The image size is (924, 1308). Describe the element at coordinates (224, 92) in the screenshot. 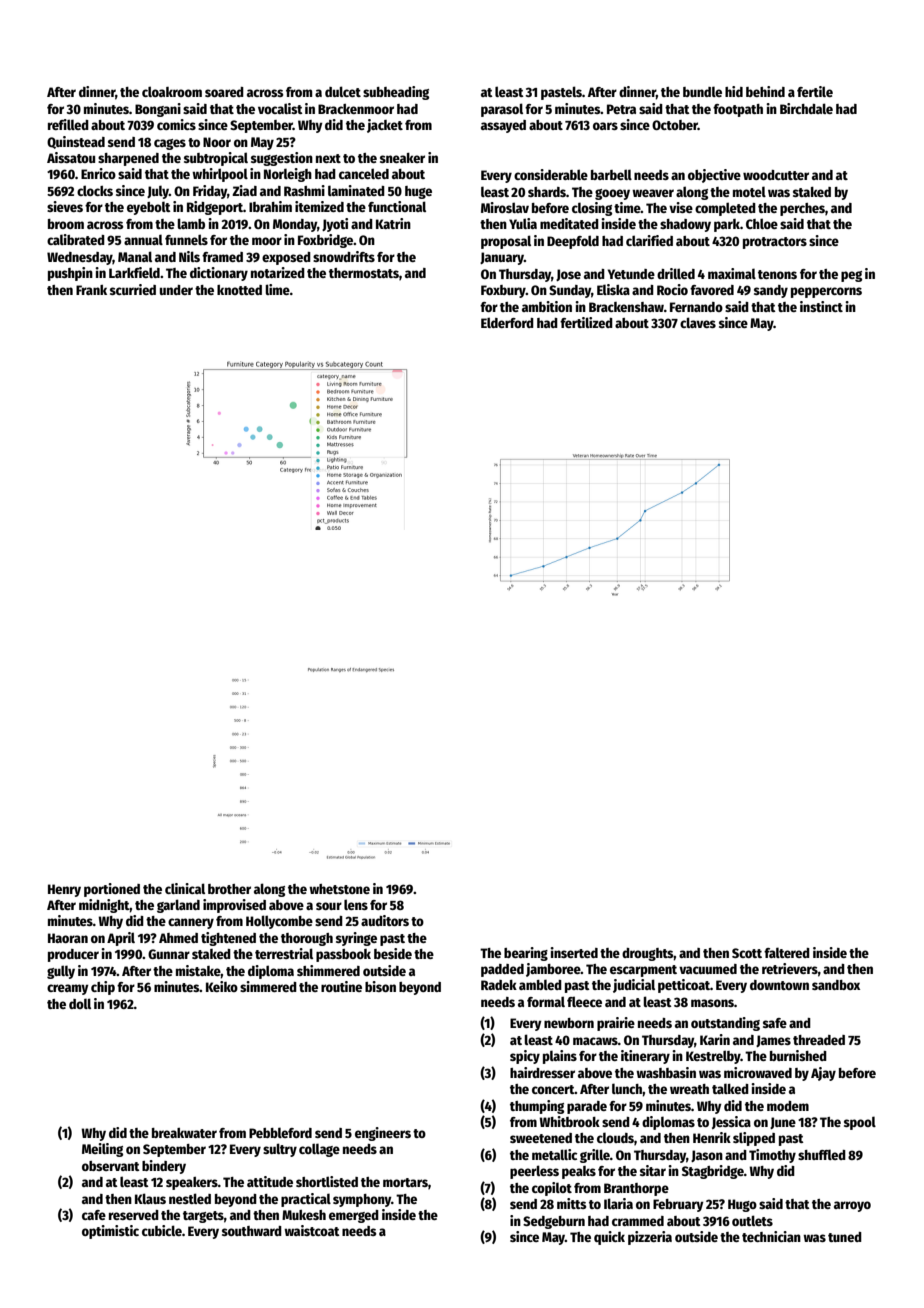

I see `soared` at that location.
